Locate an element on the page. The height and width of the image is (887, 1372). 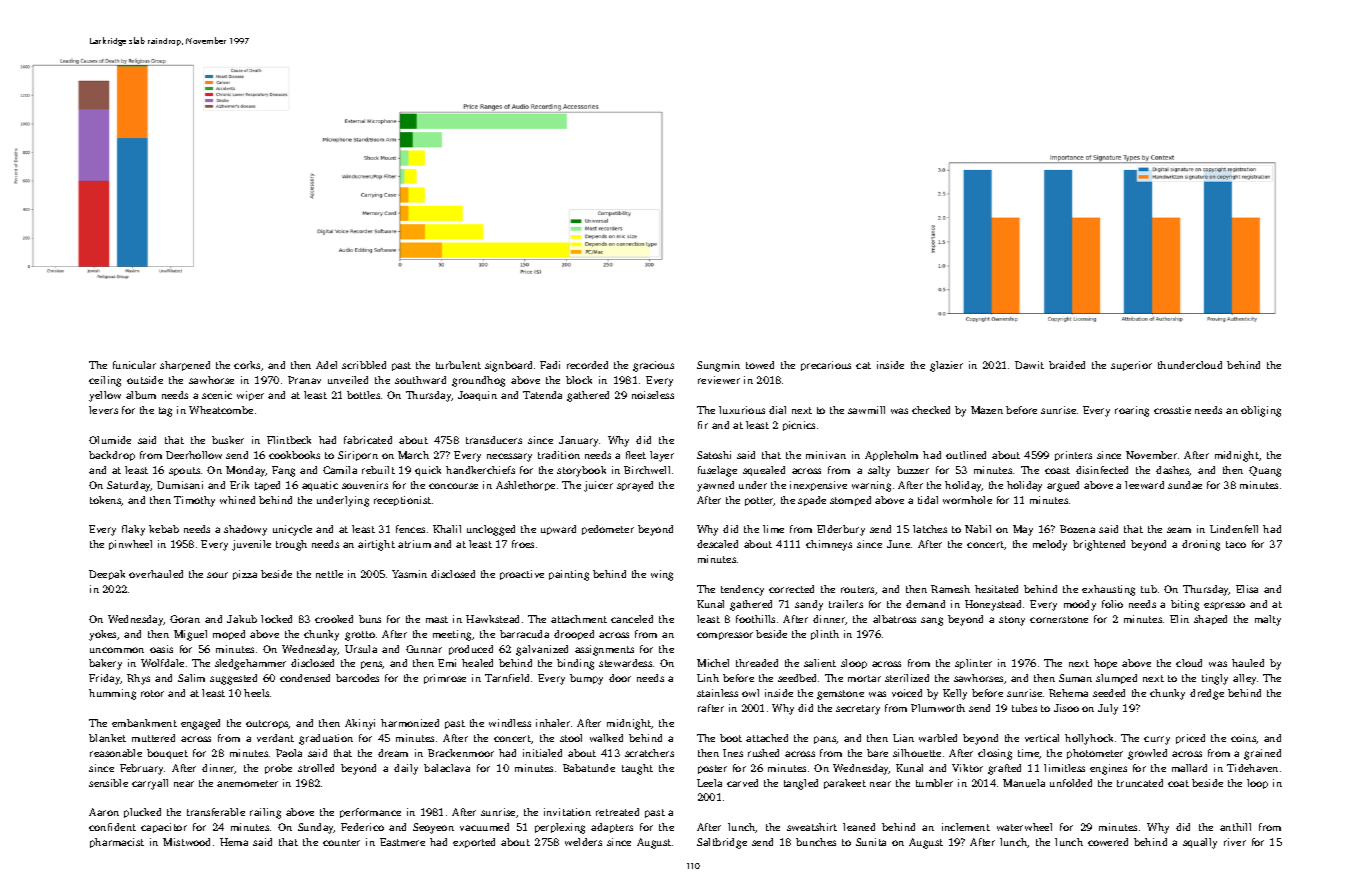
plinth is located at coordinates (825, 635).
